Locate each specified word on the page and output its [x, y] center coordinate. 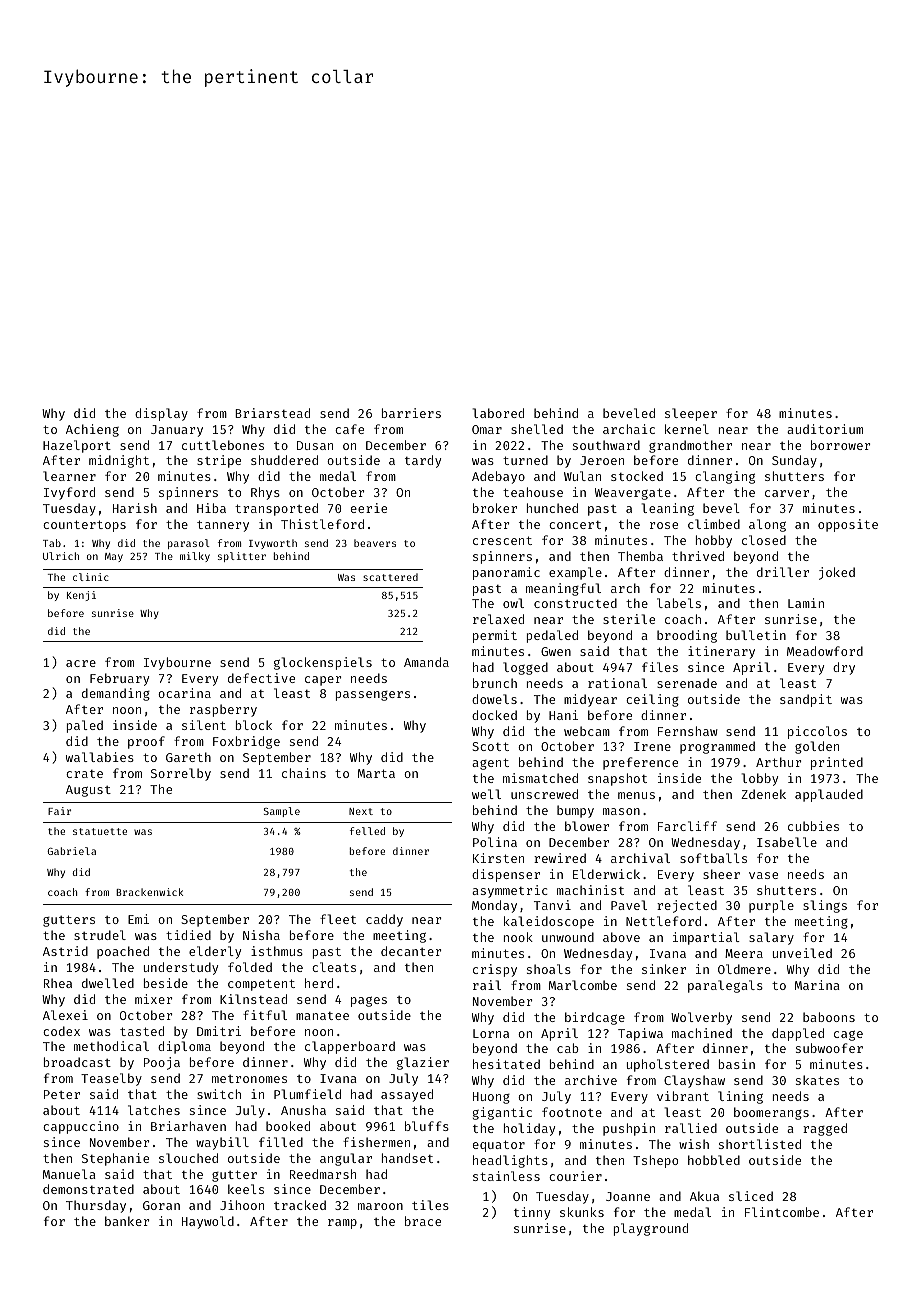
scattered [390, 577]
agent [490, 764]
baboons [829, 1017]
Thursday [96, 1206]
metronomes [249, 1079]
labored [498, 413]
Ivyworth [273, 544]
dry [844, 668]
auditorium [825, 429]
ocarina [184, 693]
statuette [100, 831]
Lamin [806, 603]
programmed [717, 747]
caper [323, 681]
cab [568, 1048]
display [161, 414]
